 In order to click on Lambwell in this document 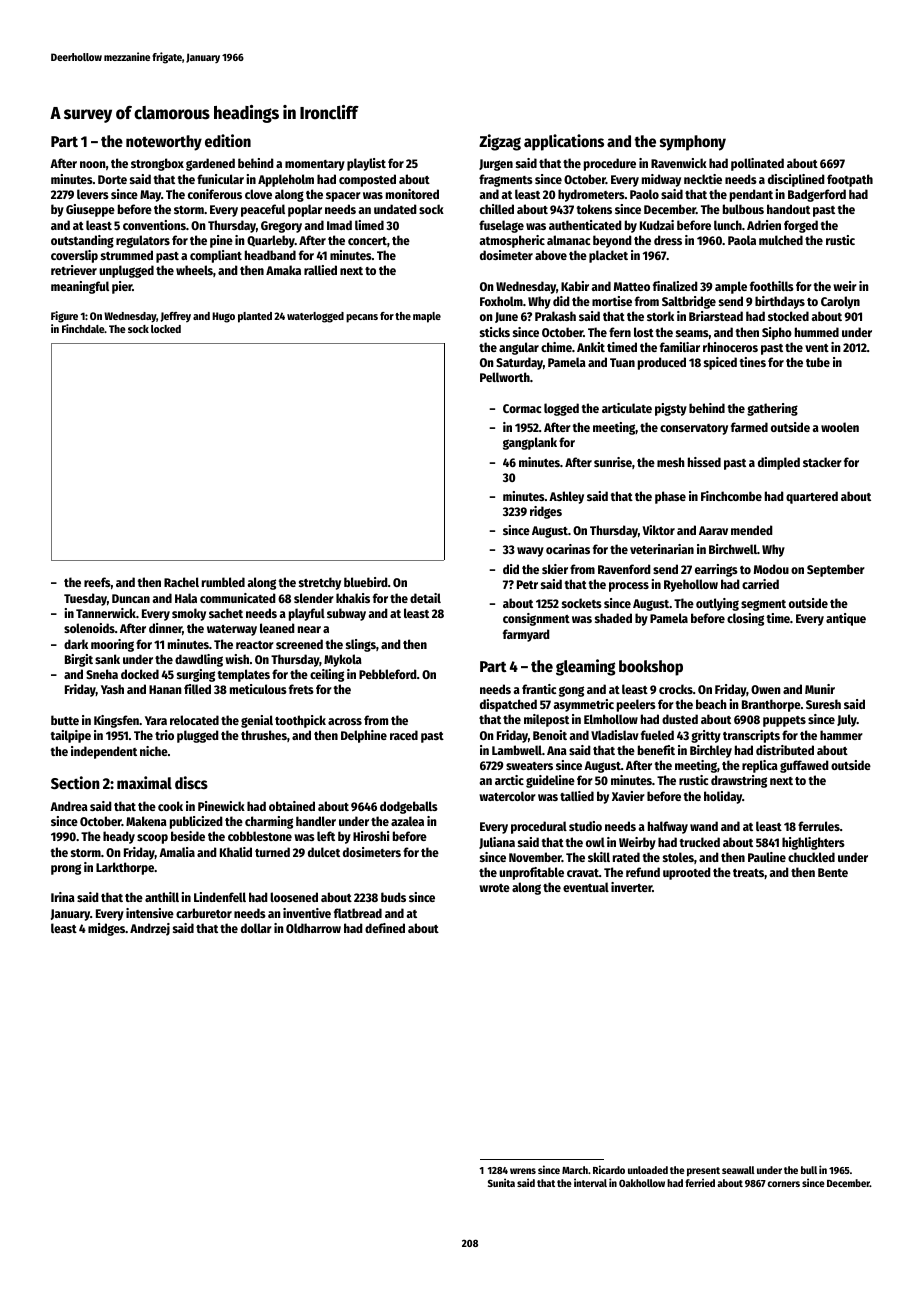, I will do `click(517, 750)`.
